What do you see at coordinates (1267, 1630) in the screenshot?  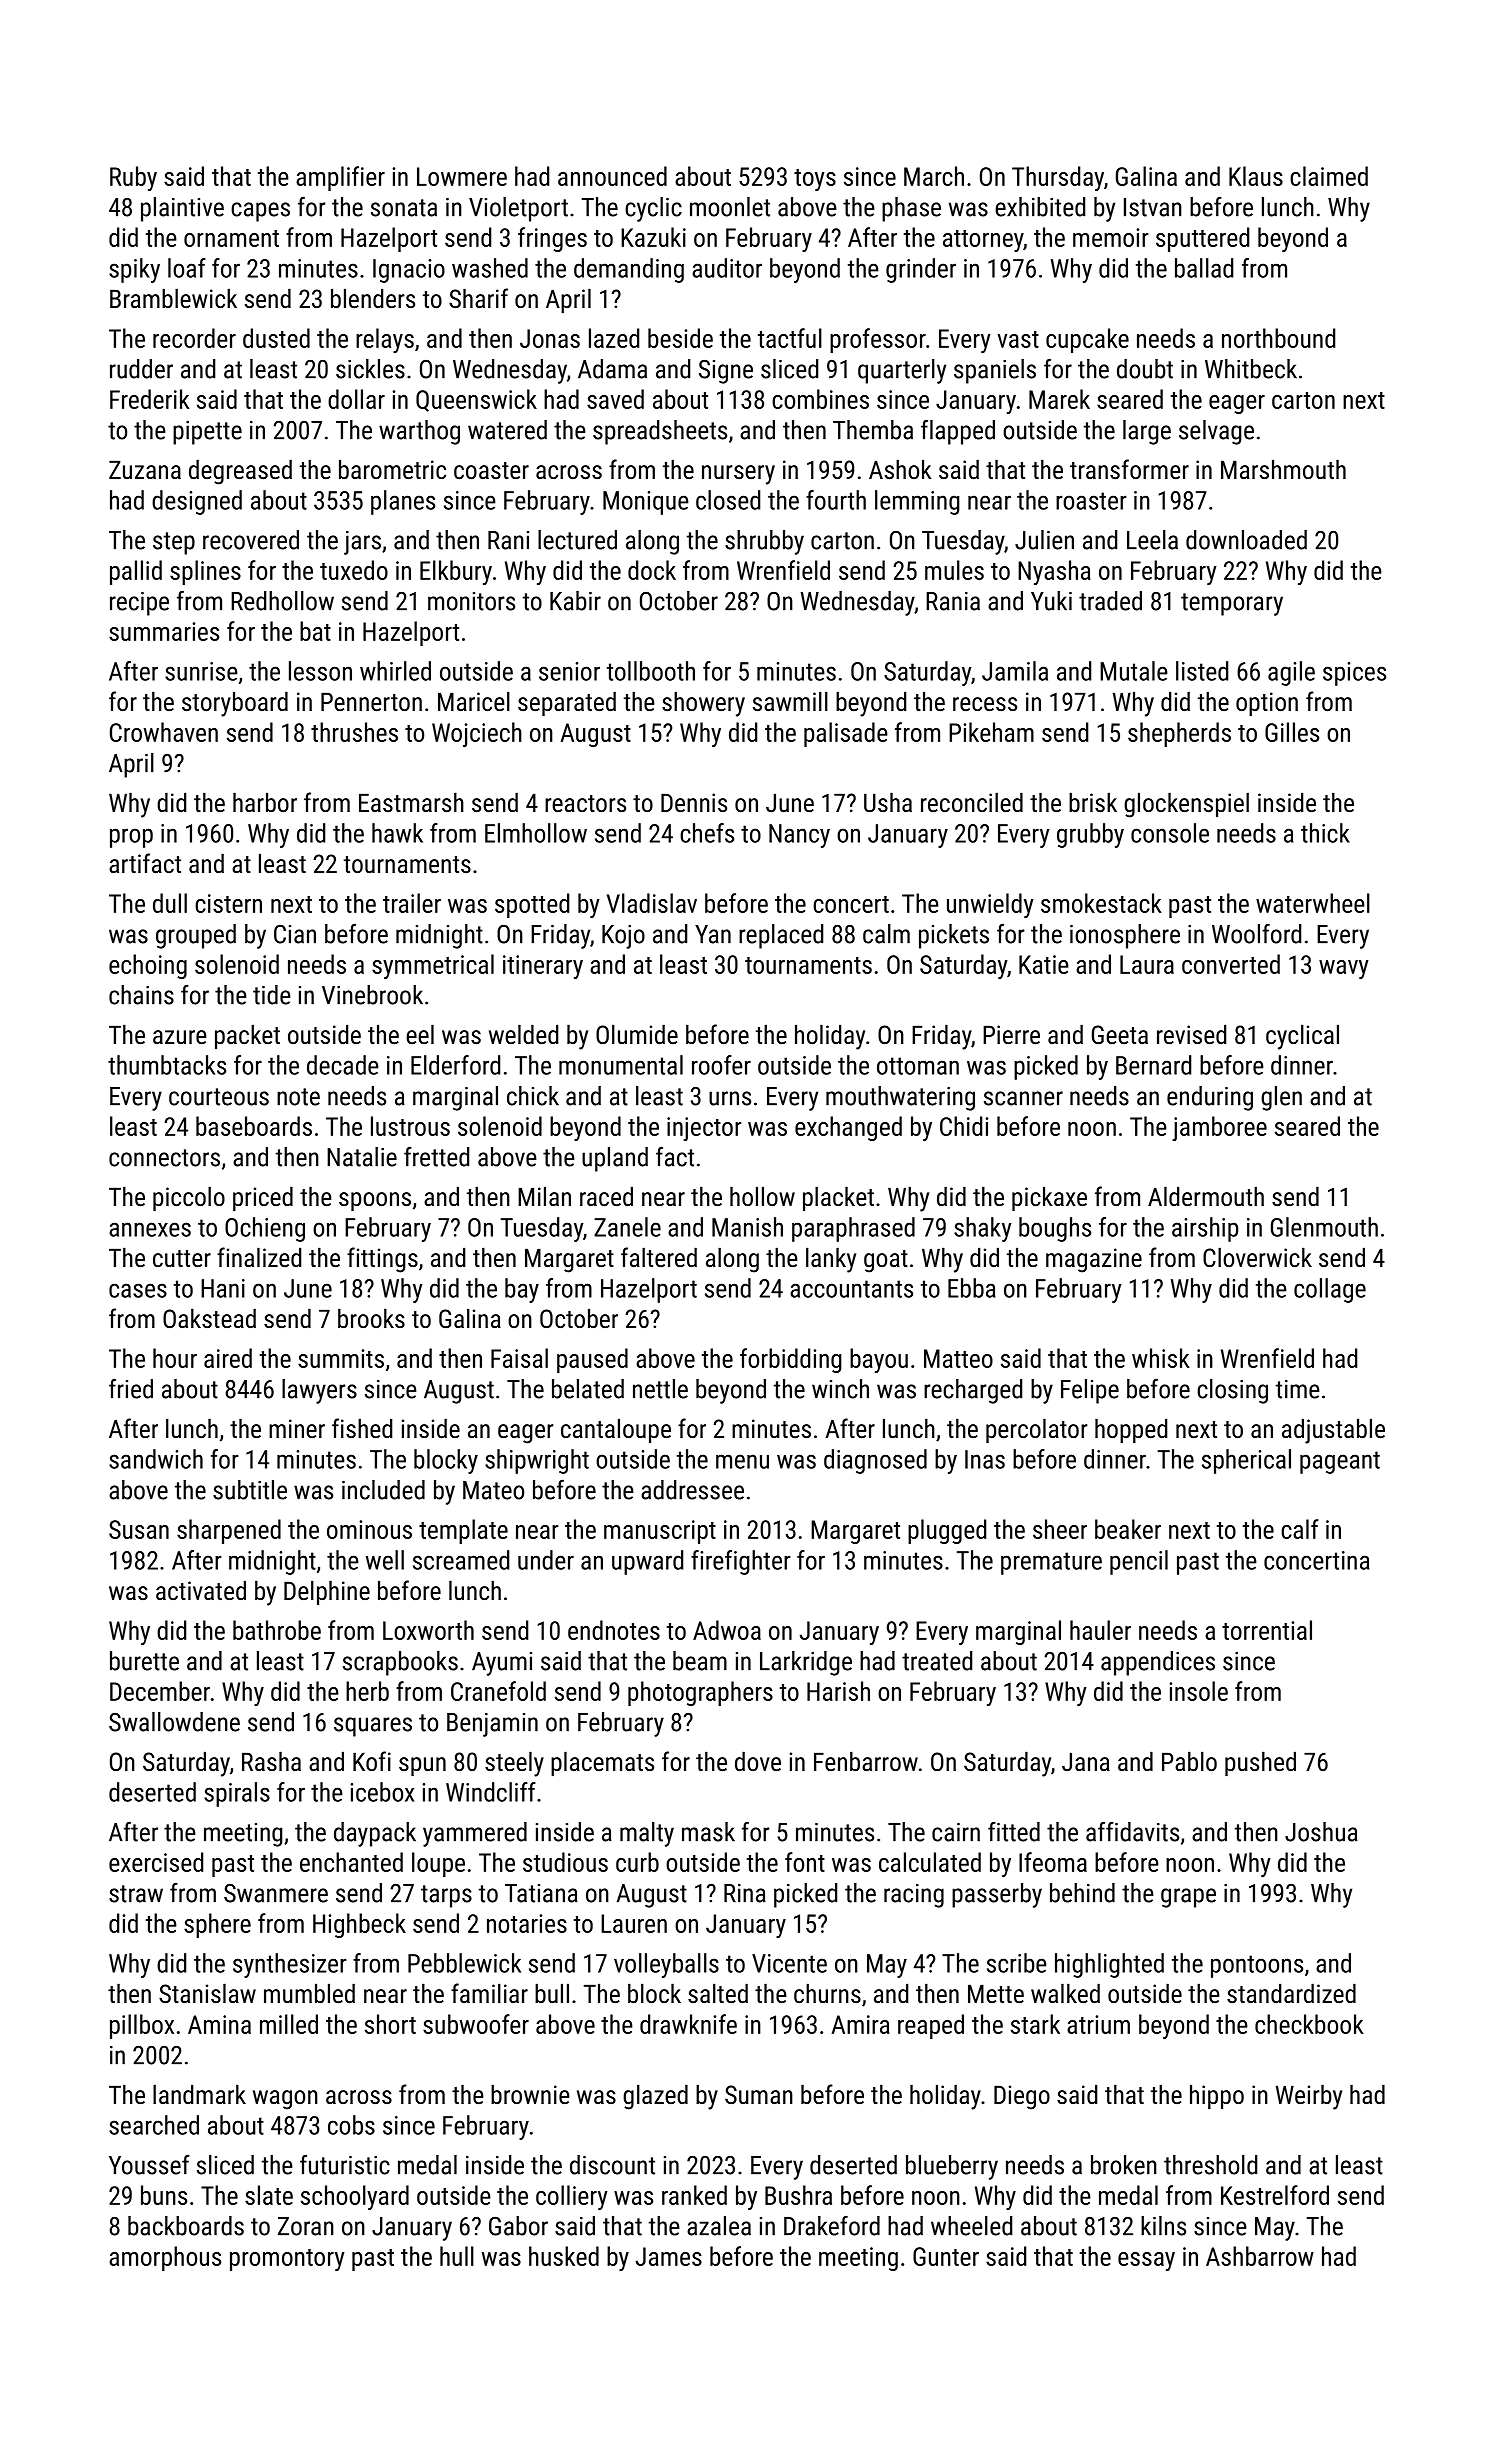 I see `torrential` at bounding box center [1267, 1630].
